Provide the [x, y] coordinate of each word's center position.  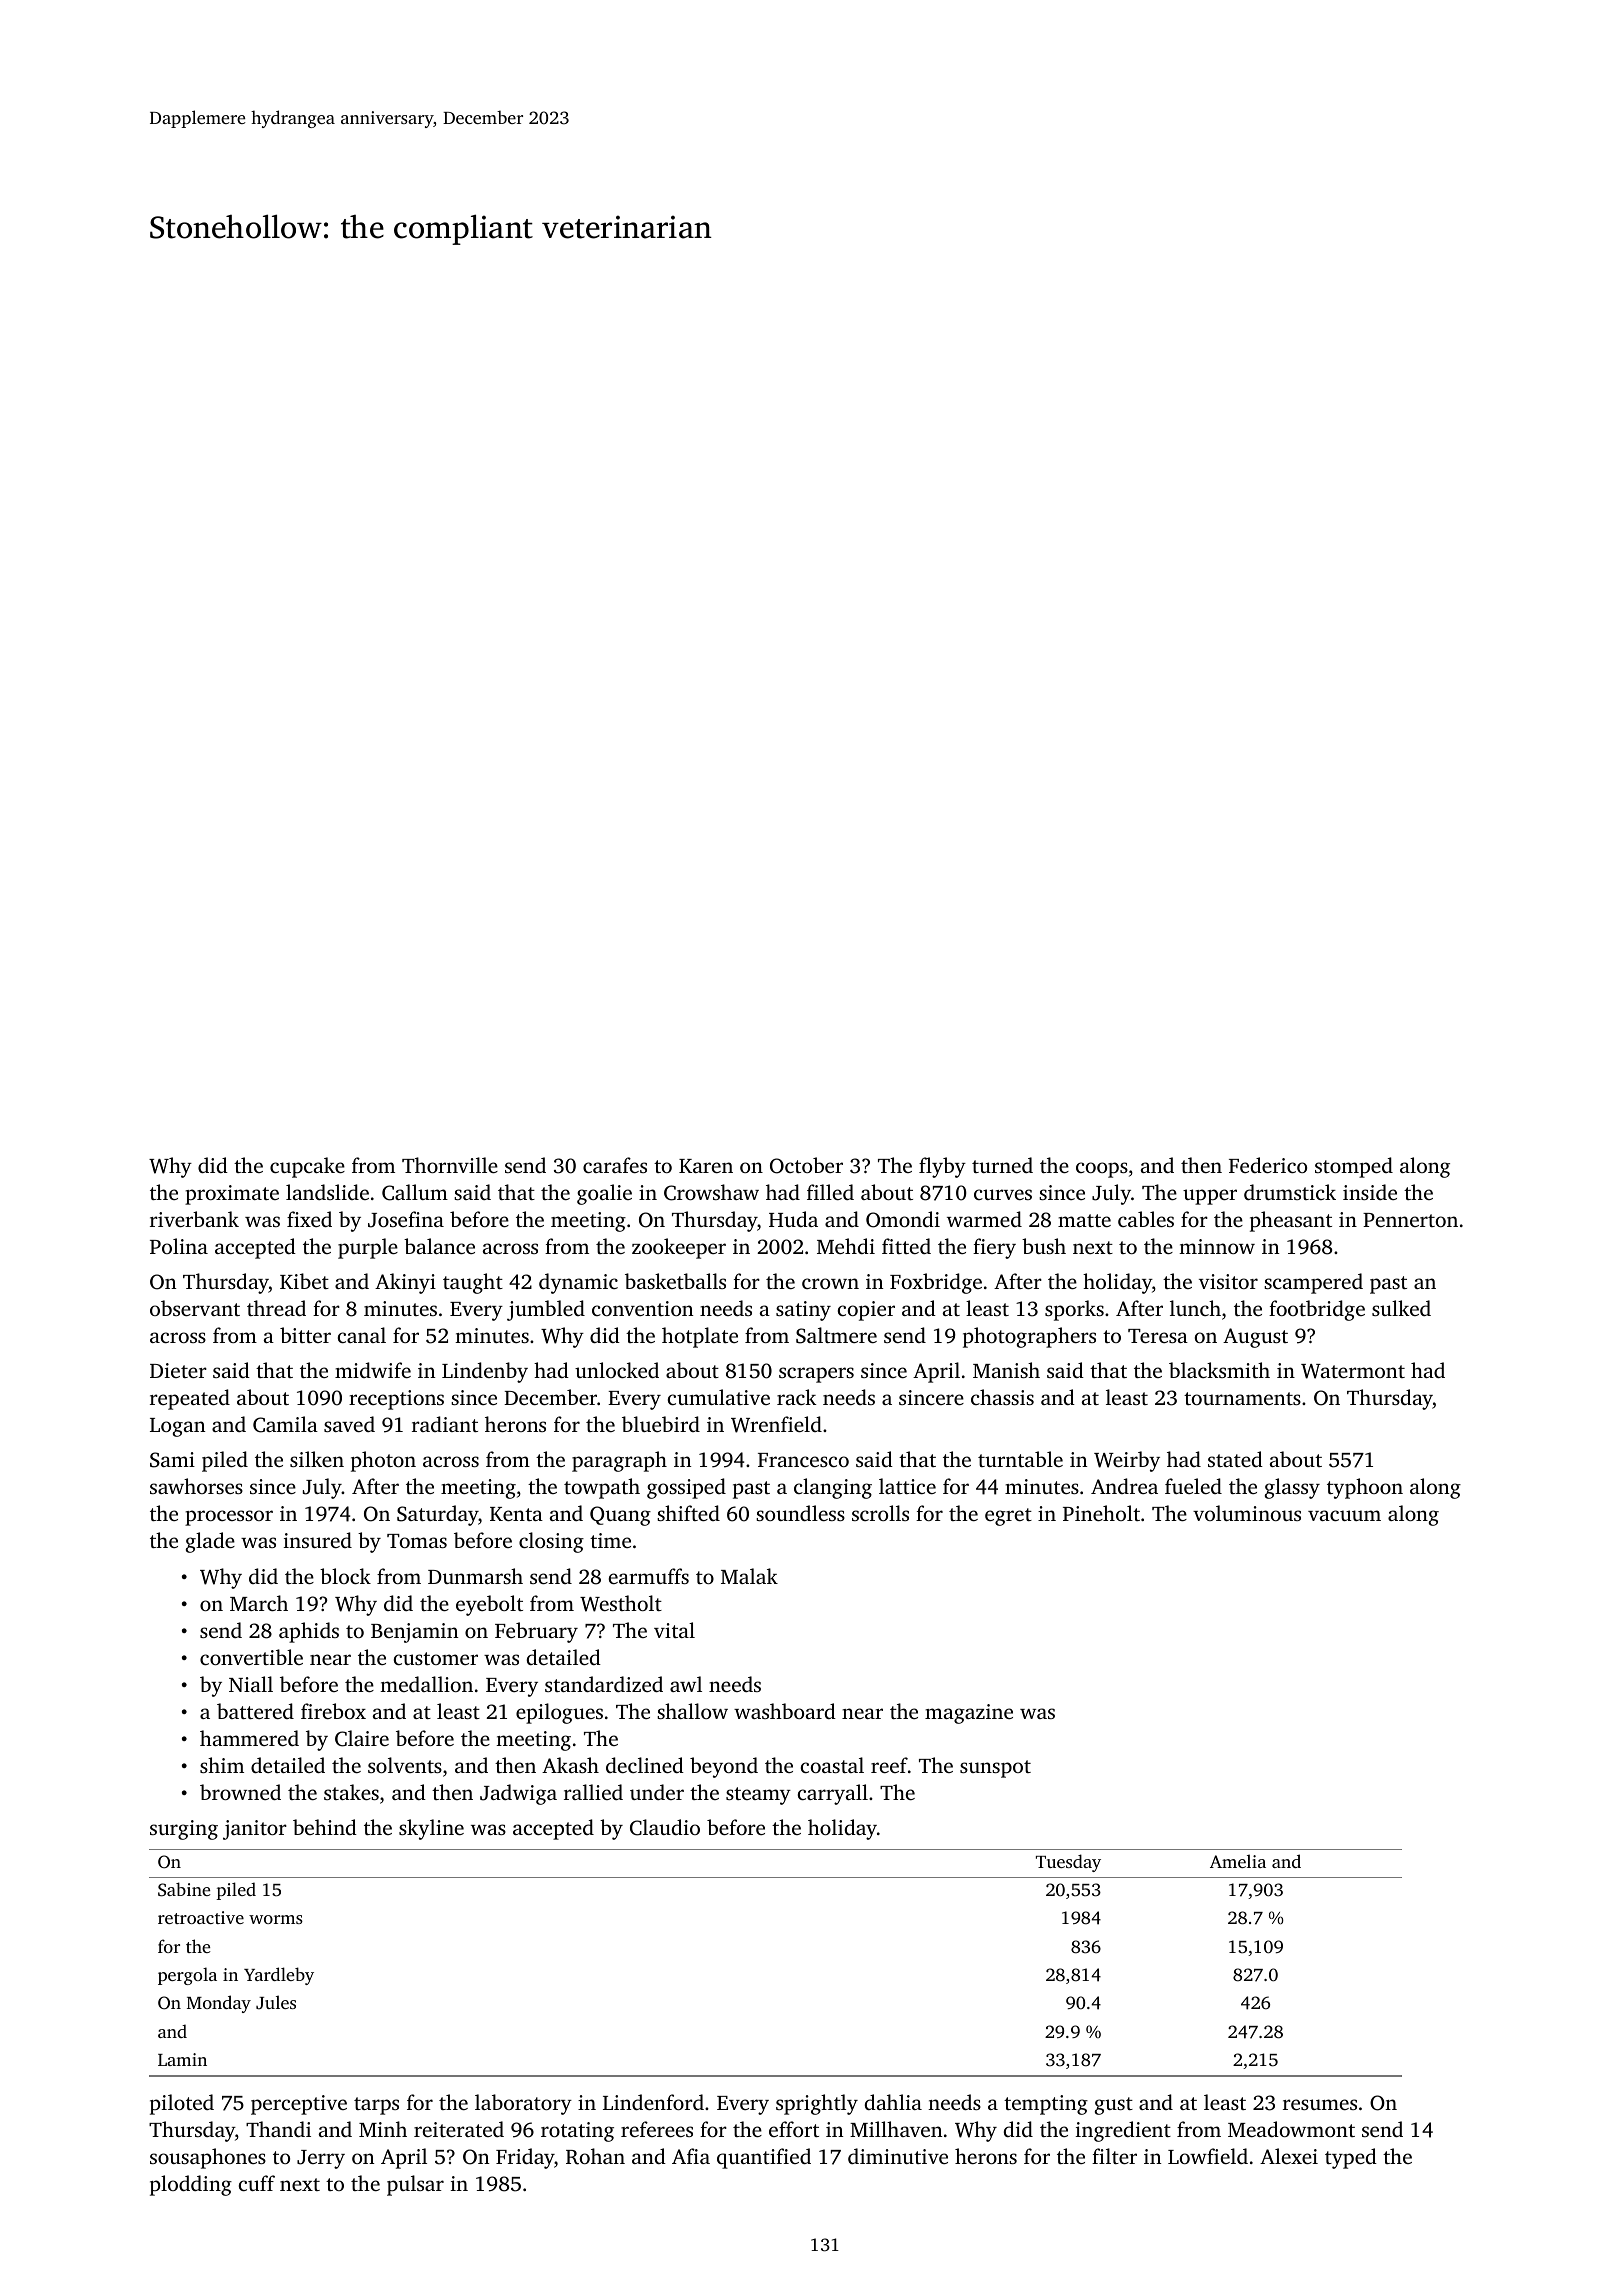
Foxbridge [936, 1283]
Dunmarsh [475, 1576]
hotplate [700, 1337]
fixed [309, 1219]
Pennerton [1410, 1220]
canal [362, 1335]
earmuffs [649, 1576]
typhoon [1365, 1488]
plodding [191, 2185]
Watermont [1353, 1371]
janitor [255, 1830]
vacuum [1344, 1515]
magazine [969, 1714]
